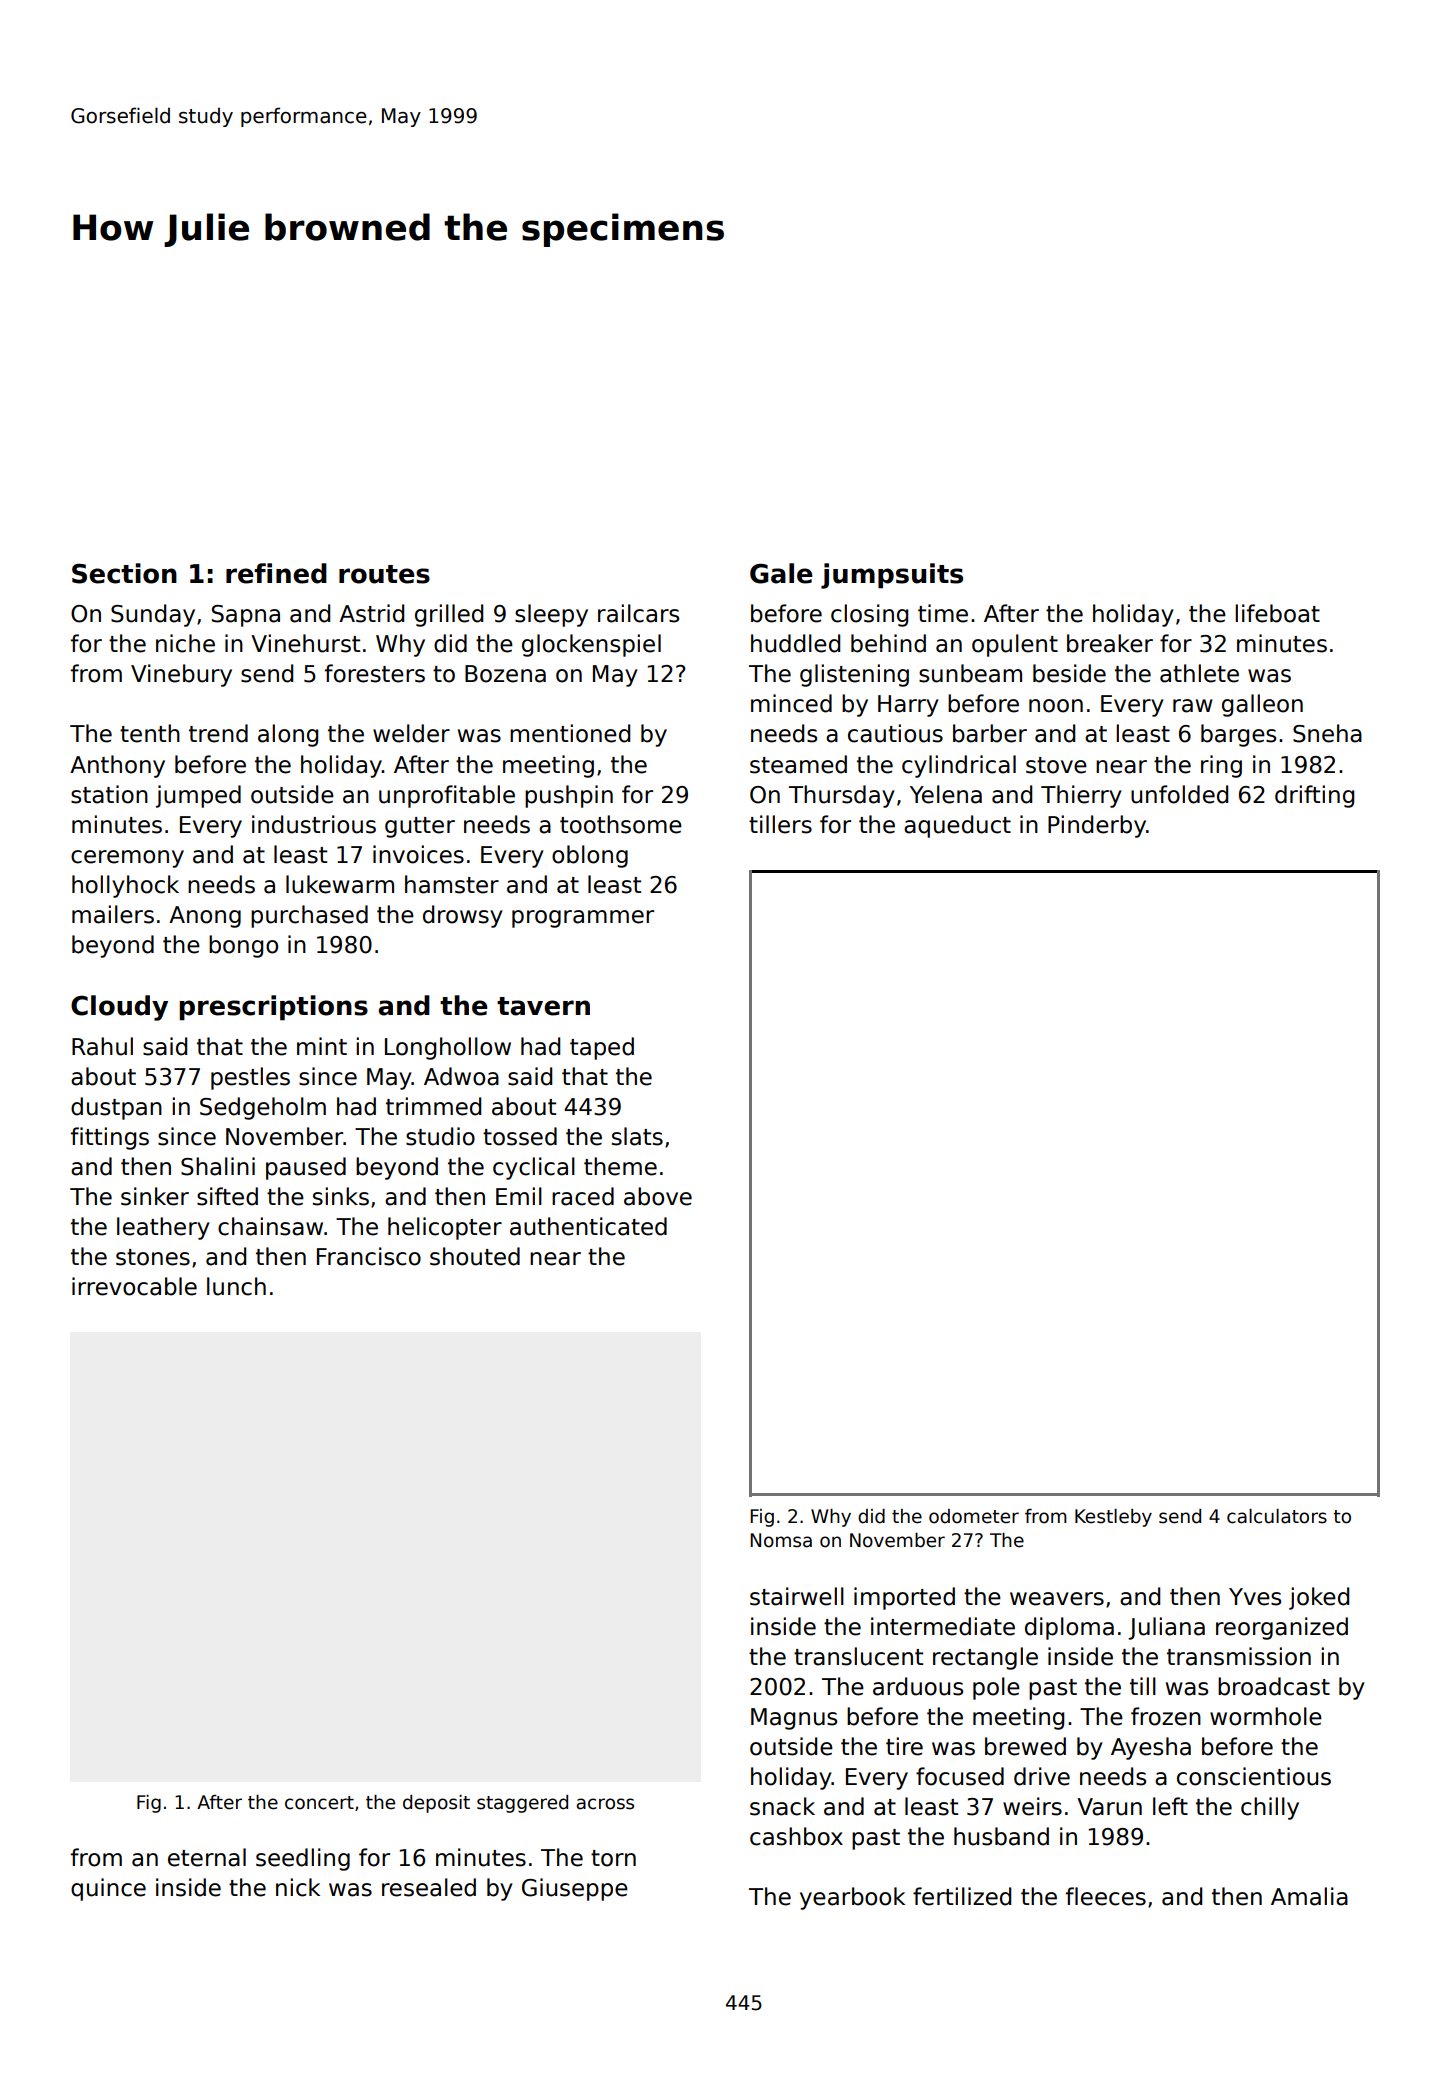 This screenshot has height=2100, width=1450. What do you see at coordinates (842, 796) in the screenshot?
I see `Thursday` at bounding box center [842, 796].
